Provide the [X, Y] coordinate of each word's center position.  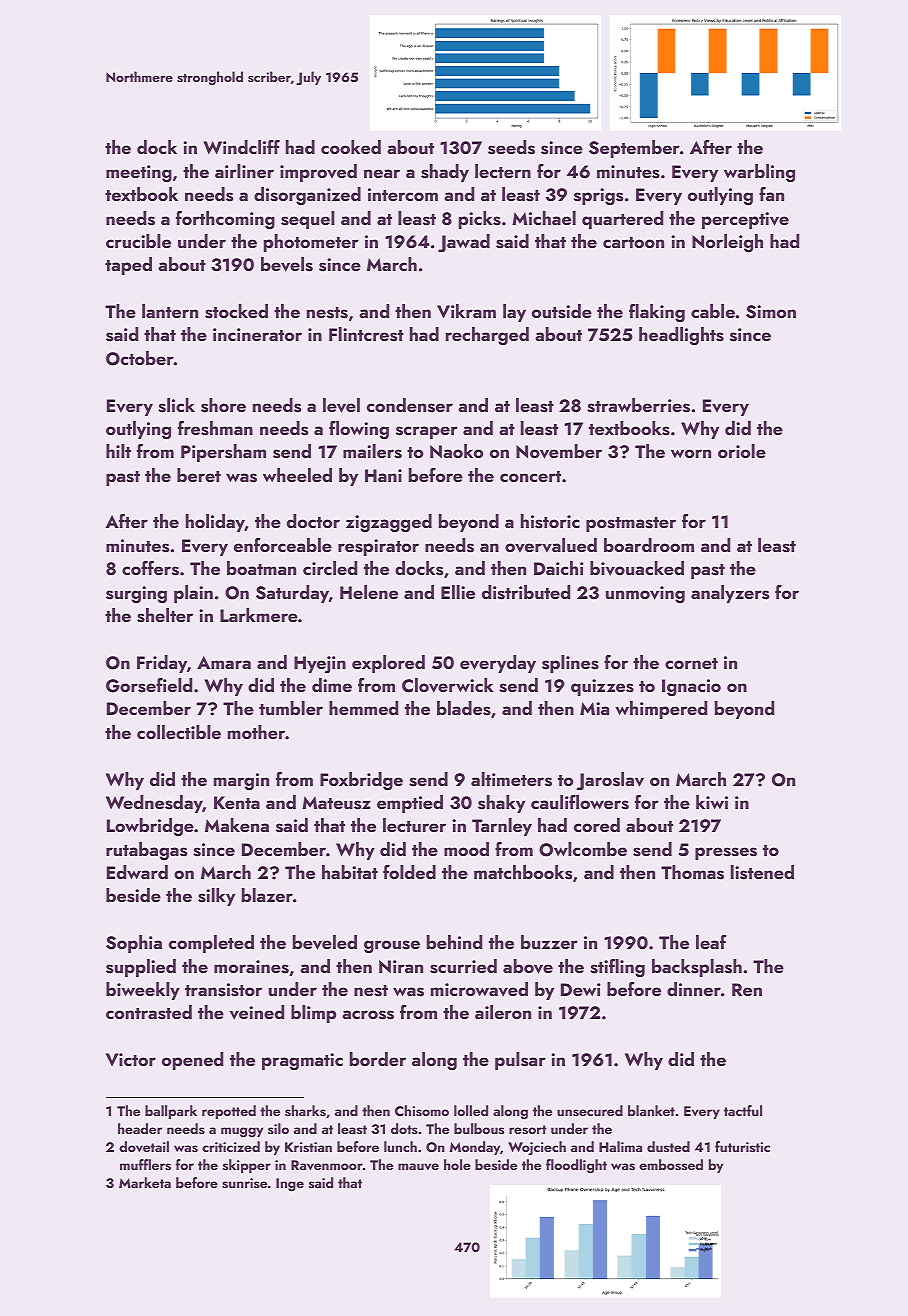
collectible [179, 732]
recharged [487, 336]
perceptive [745, 220]
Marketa [145, 1182]
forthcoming [225, 220]
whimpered [661, 710]
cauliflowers [580, 802]
